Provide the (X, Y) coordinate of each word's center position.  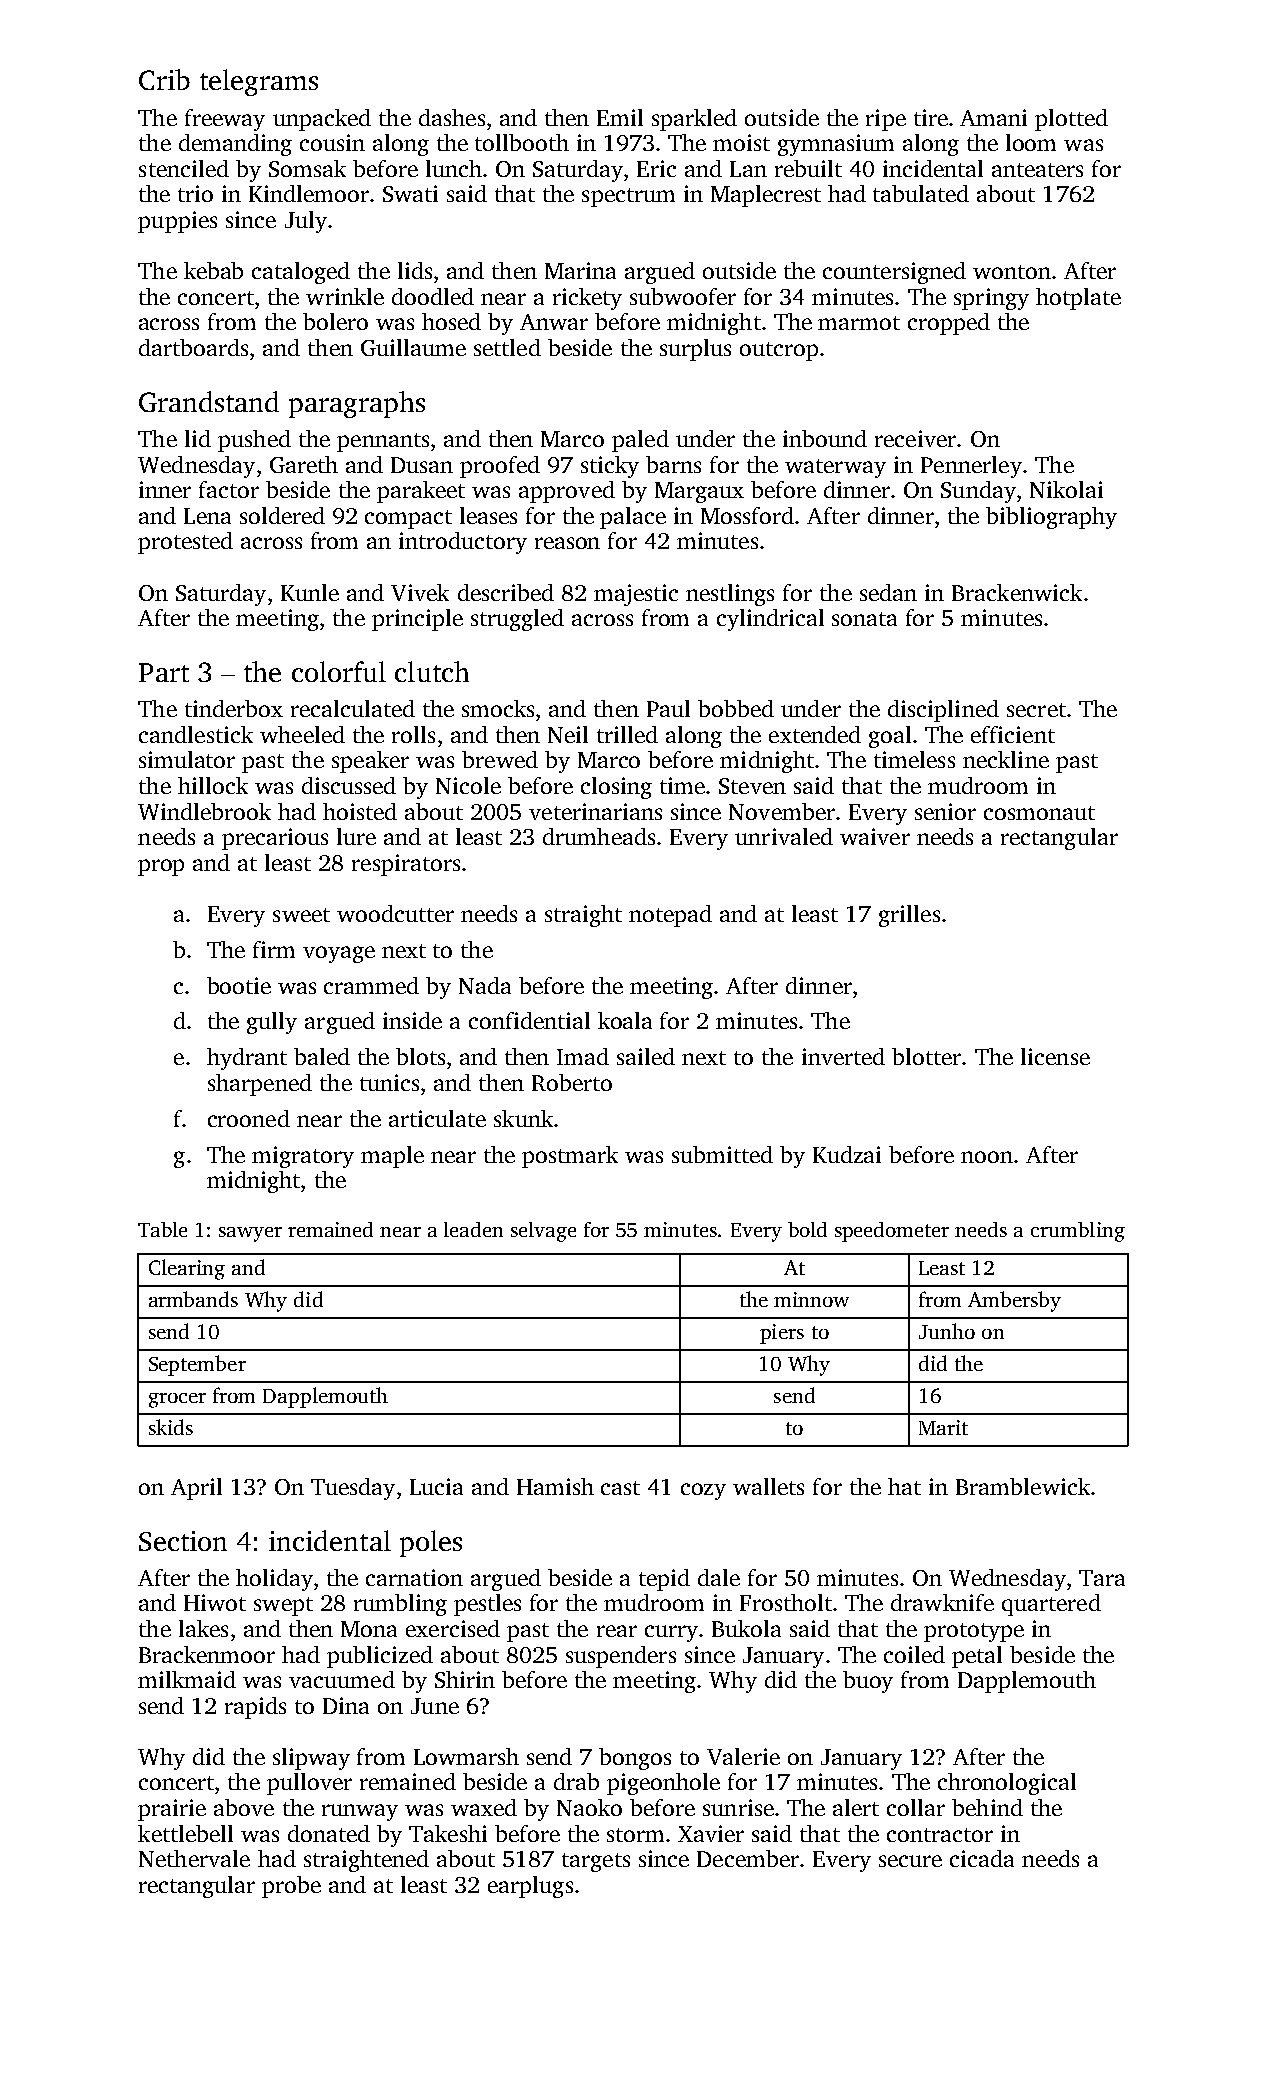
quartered (1051, 1605)
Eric (656, 168)
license (1055, 1056)
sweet (301, 915)
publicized (380, 1657)
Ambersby (1014, 1301)
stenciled (184, 168)
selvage (543, 1232)
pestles (487, 1605)
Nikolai (1066, 489)
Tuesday (353, 1489)
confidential (529, 1020)
